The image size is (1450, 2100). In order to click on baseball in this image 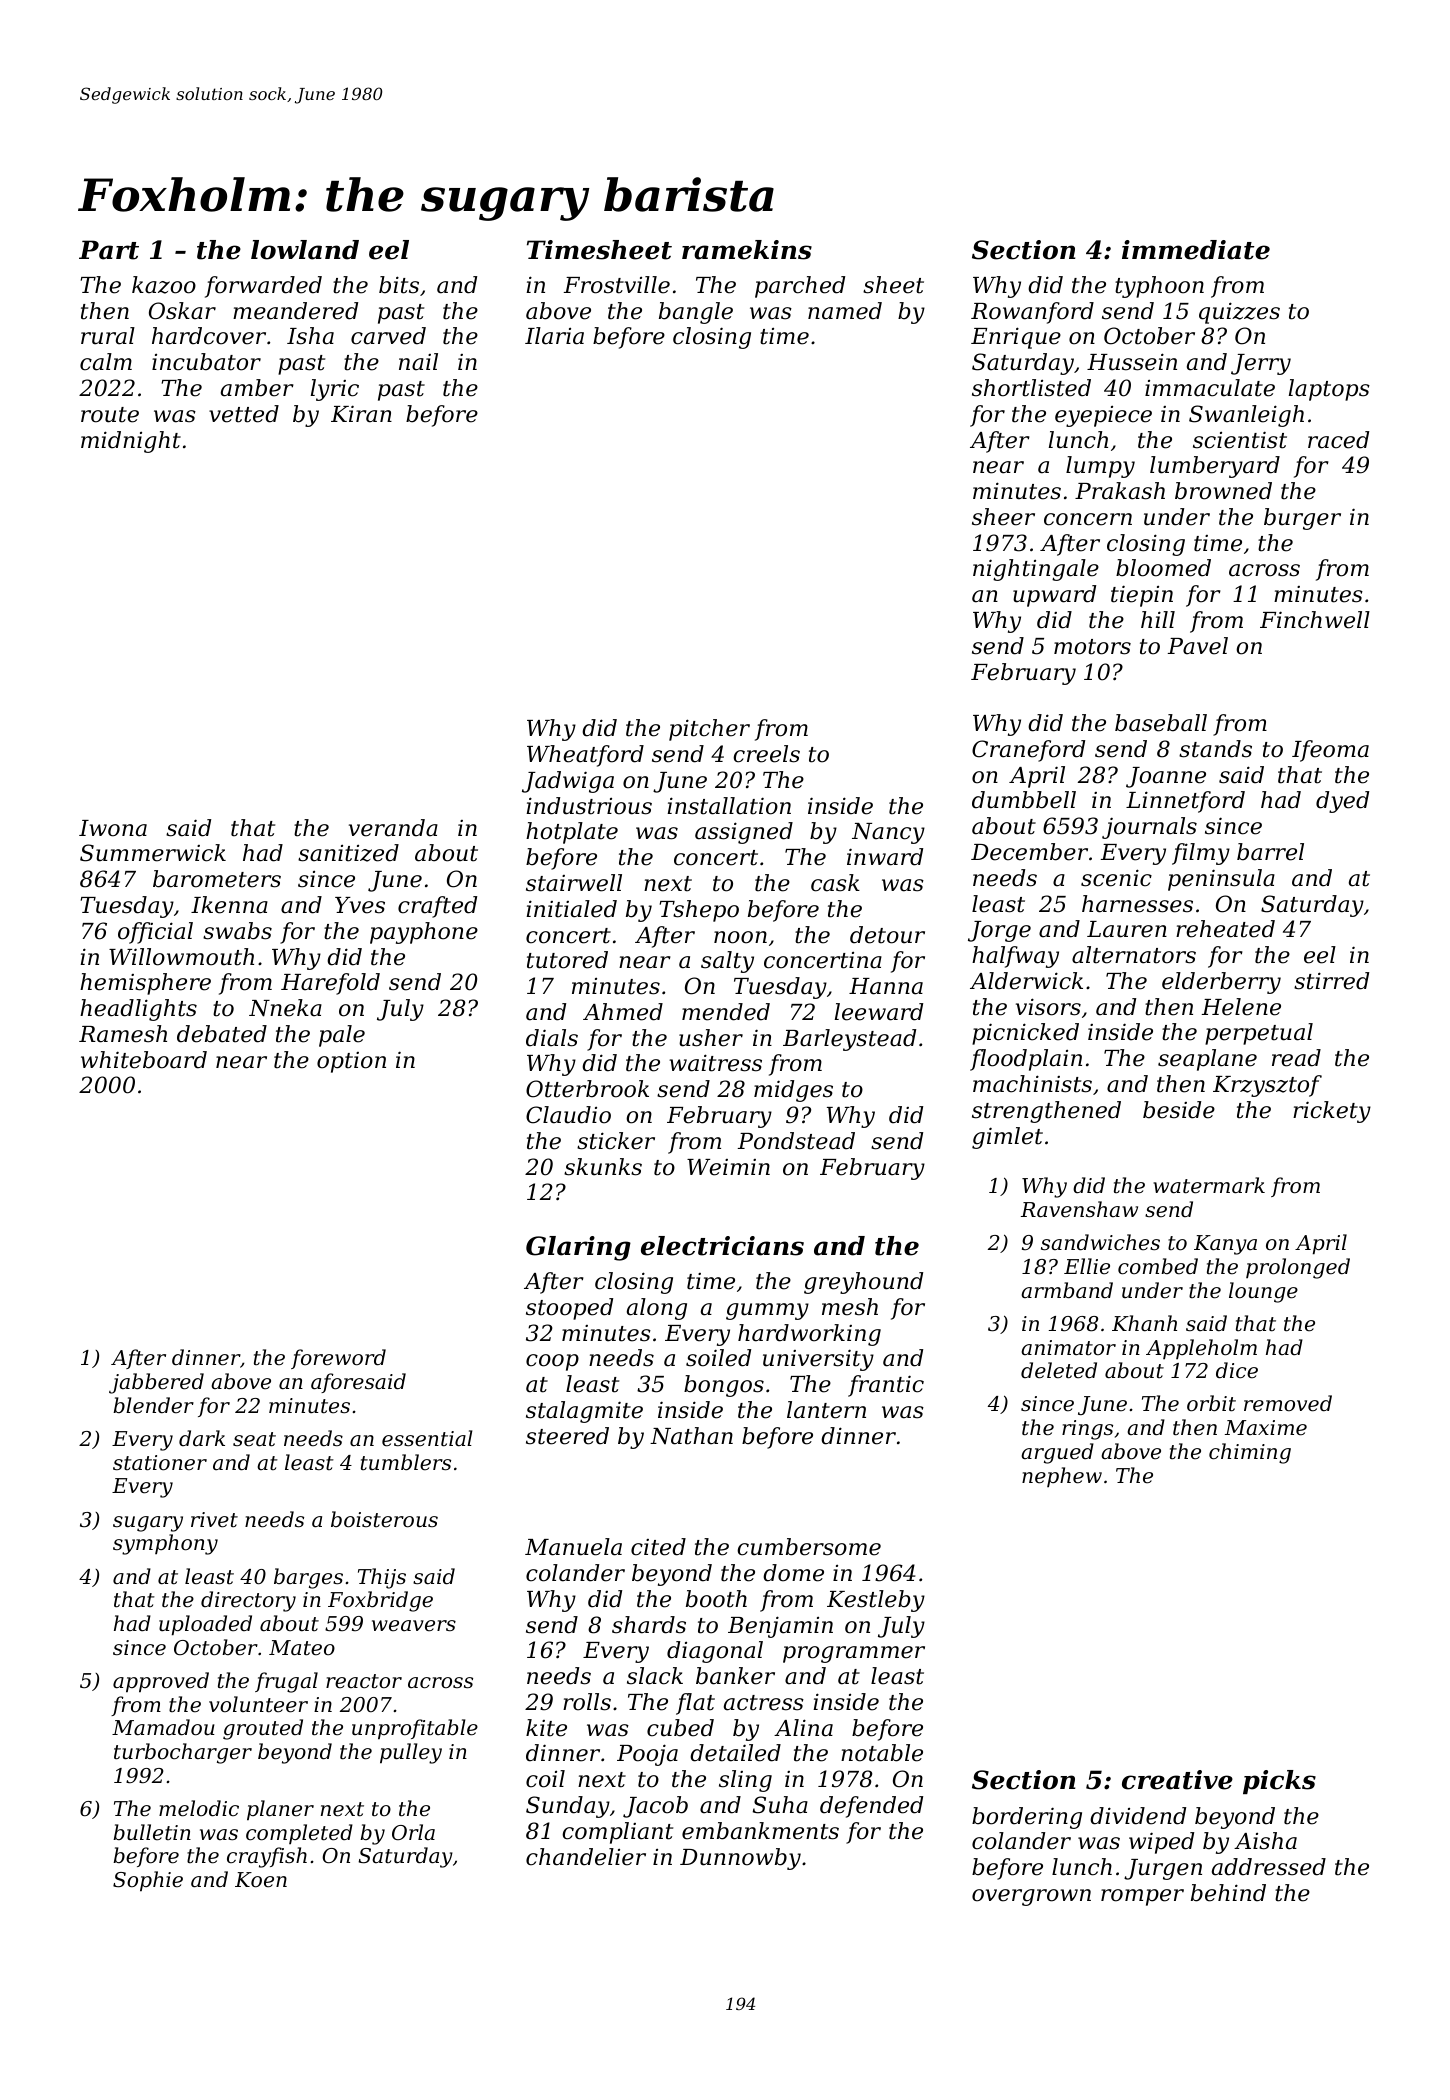, I will do `click(1161, 723)`.
